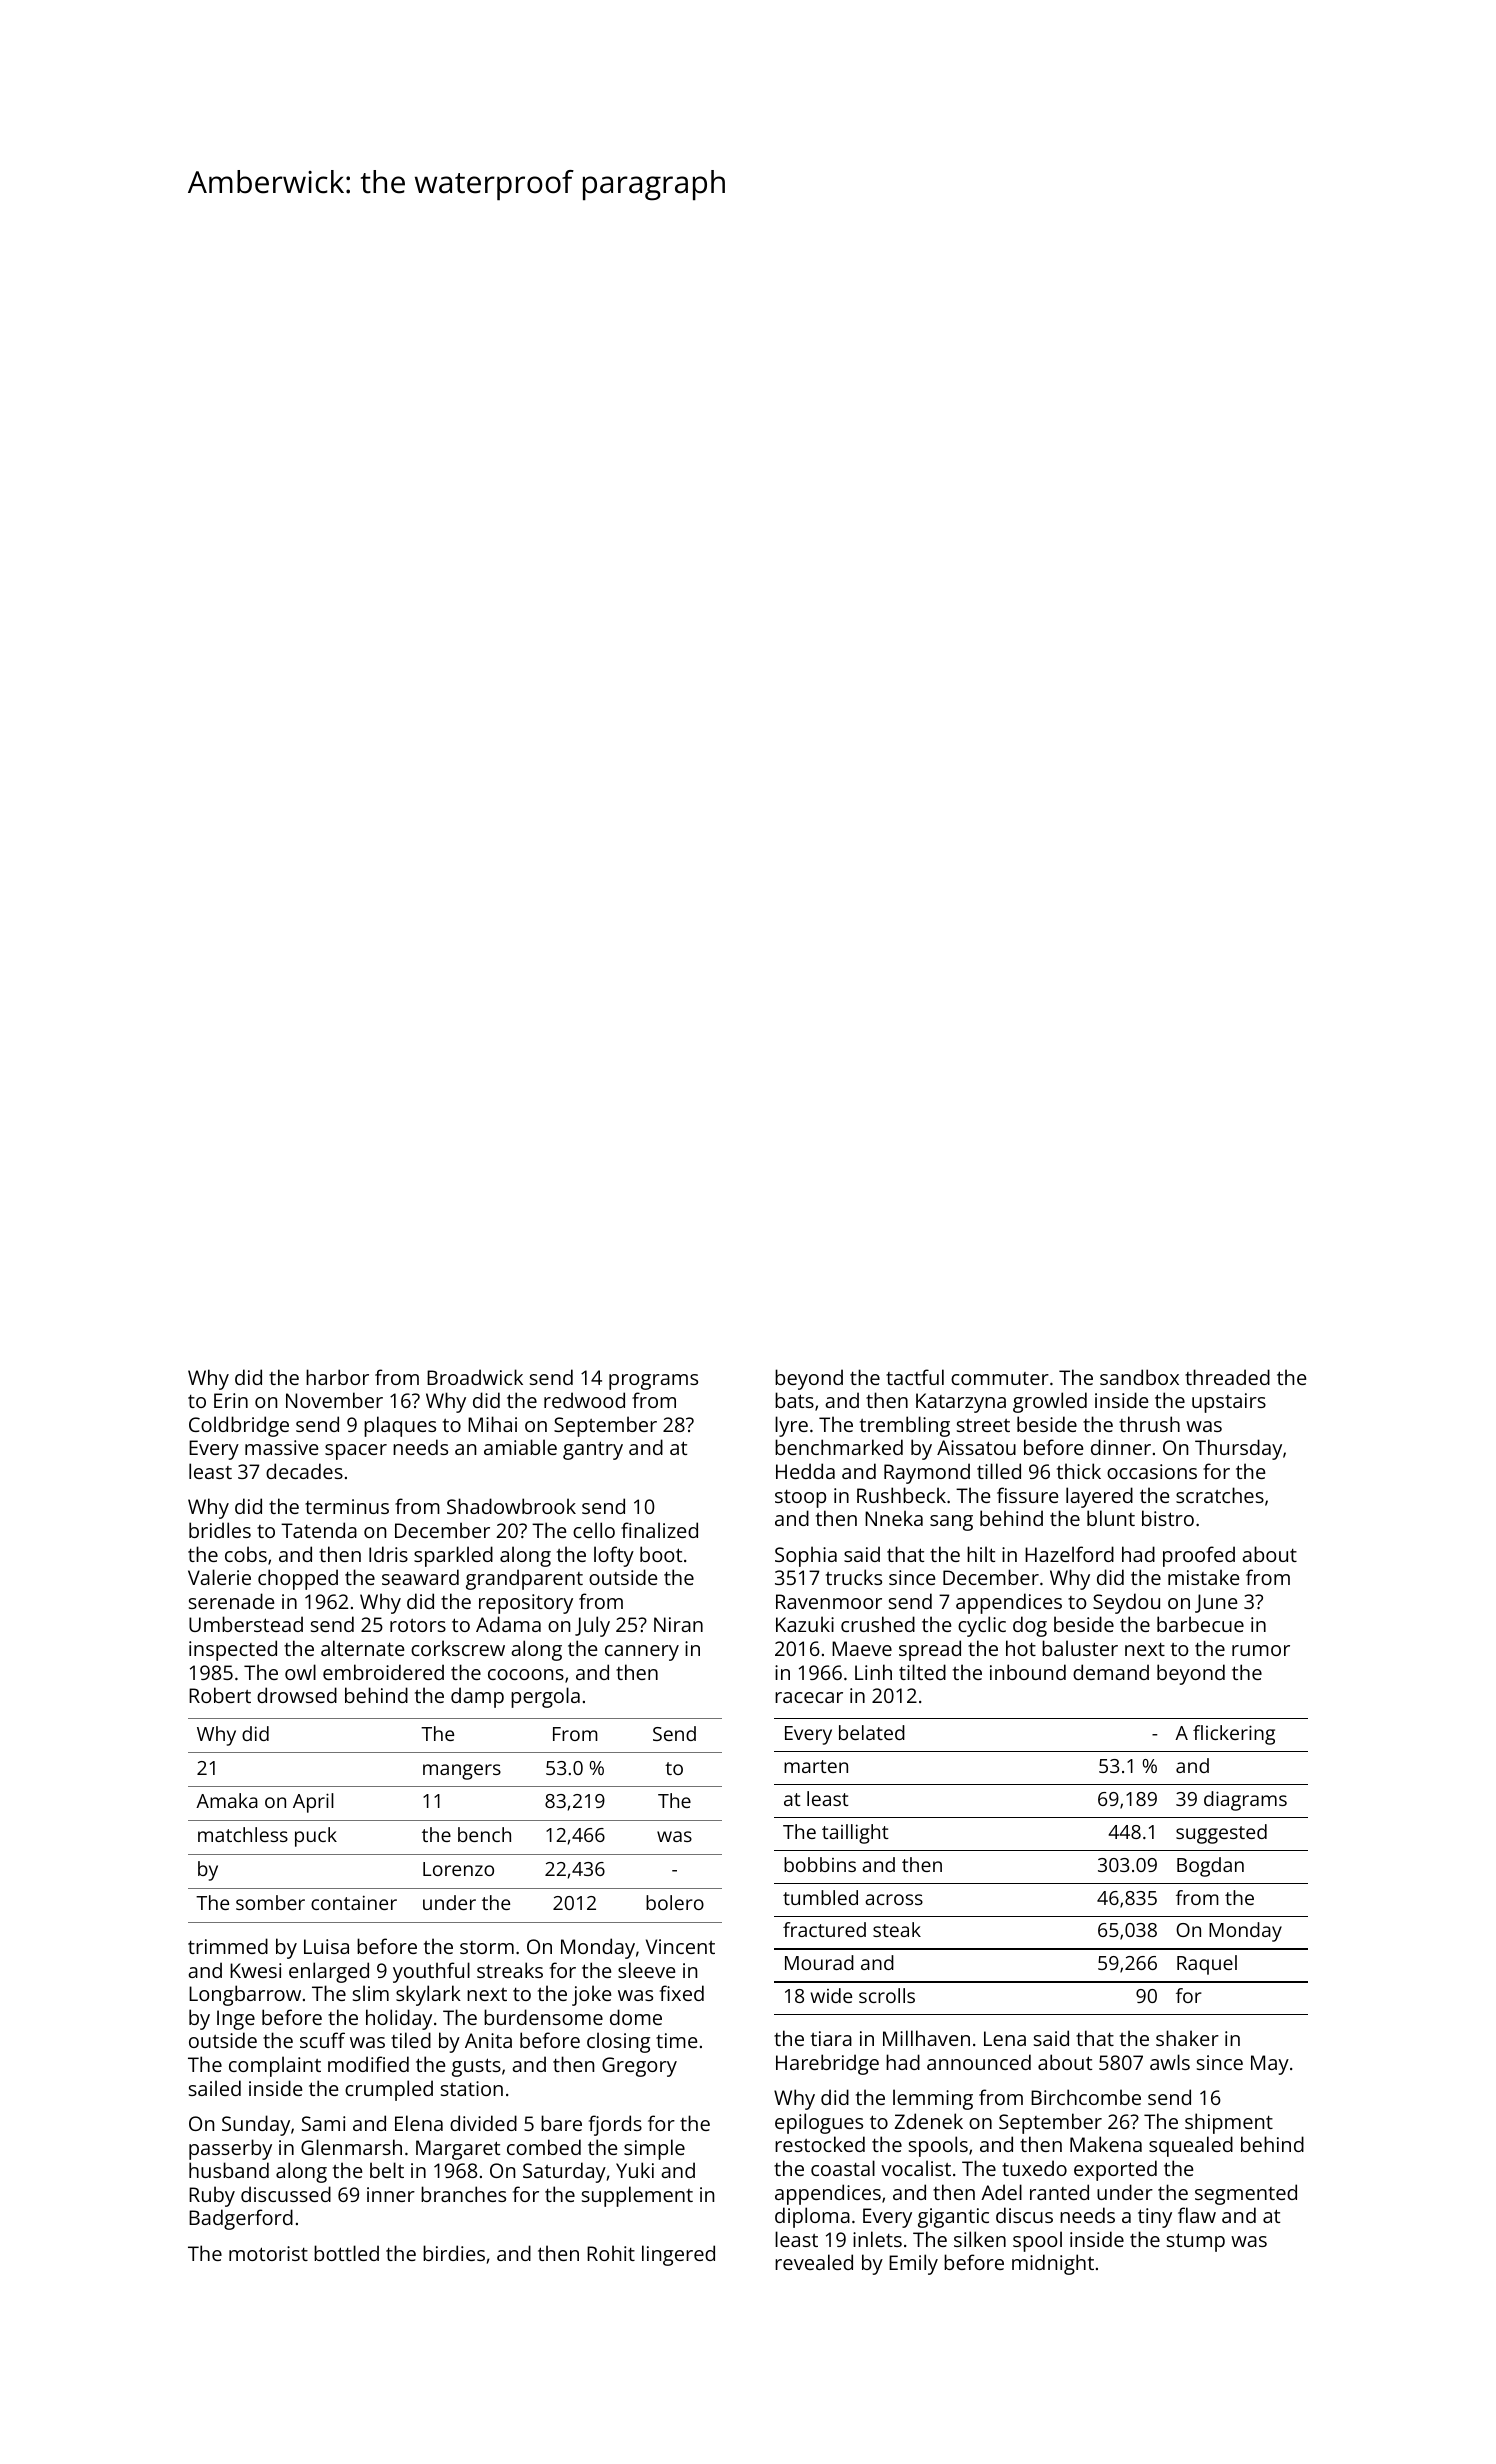 Image resolution: width=1496 pixels, height=2464 pixels. Describe the element at coordinates (1210, 1867) in the document. I see `Bogdan` at that location.
